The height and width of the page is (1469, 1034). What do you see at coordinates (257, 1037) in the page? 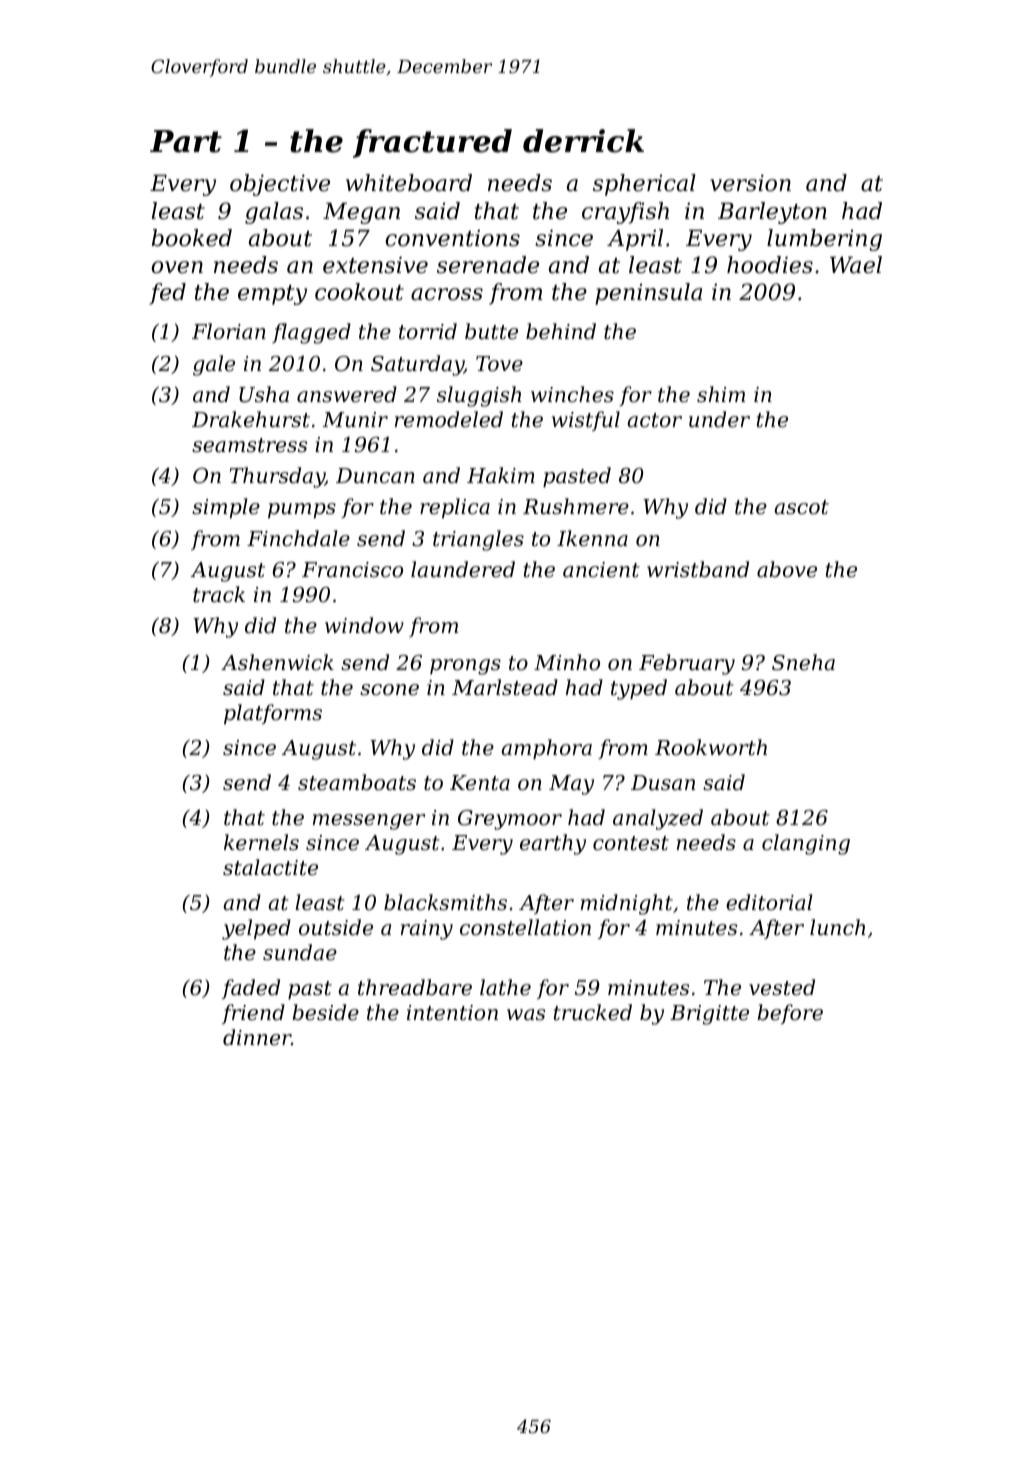
I see `dinner` at bounding box center [257, 1037].
